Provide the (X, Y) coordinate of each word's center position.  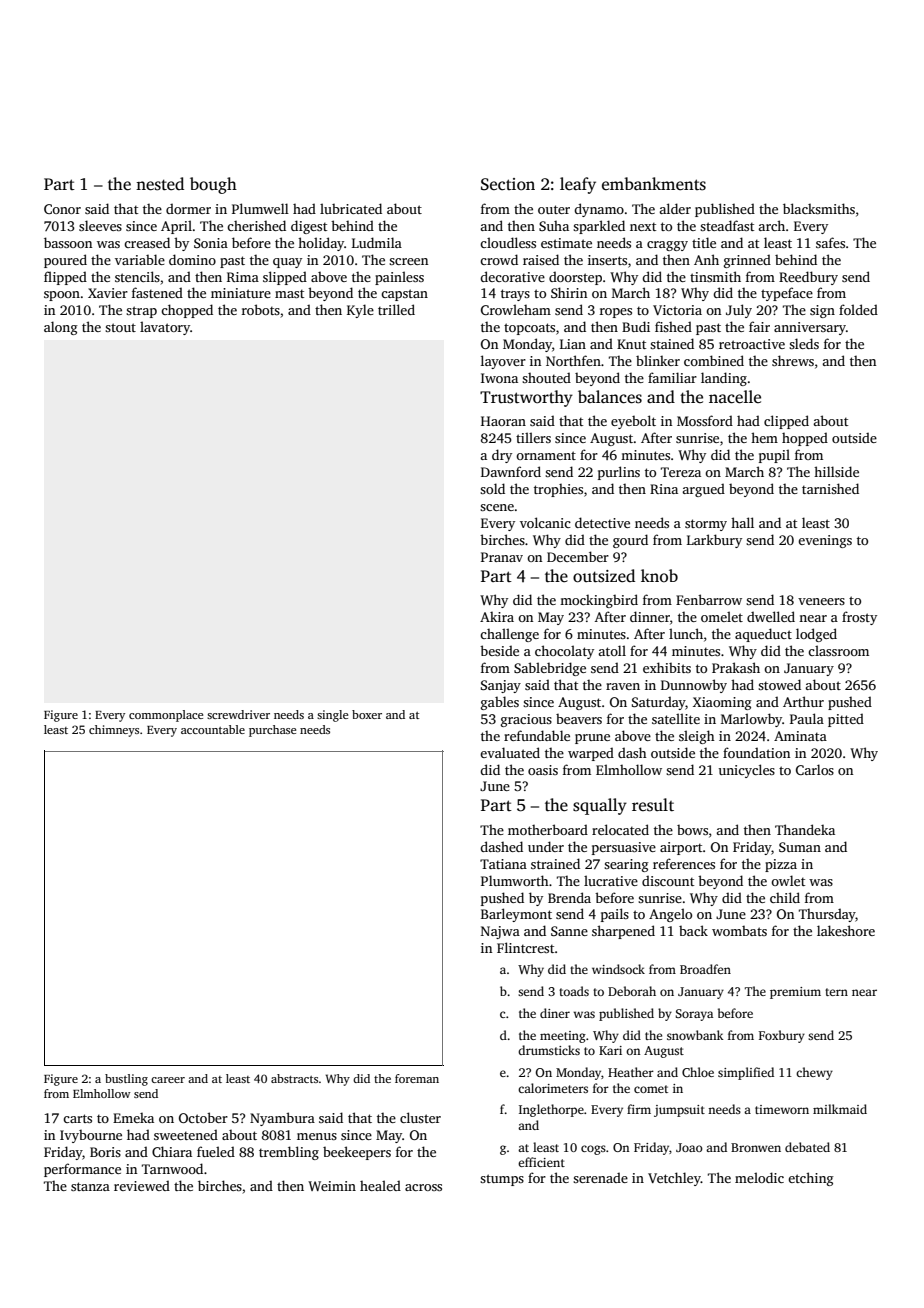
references (684, 863)
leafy (578, 185)
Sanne (569, 931)
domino (192, 259)
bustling (126, 1080)
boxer (367, 714)
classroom (838, 650)
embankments (654, 184)
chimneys (114, 731)
